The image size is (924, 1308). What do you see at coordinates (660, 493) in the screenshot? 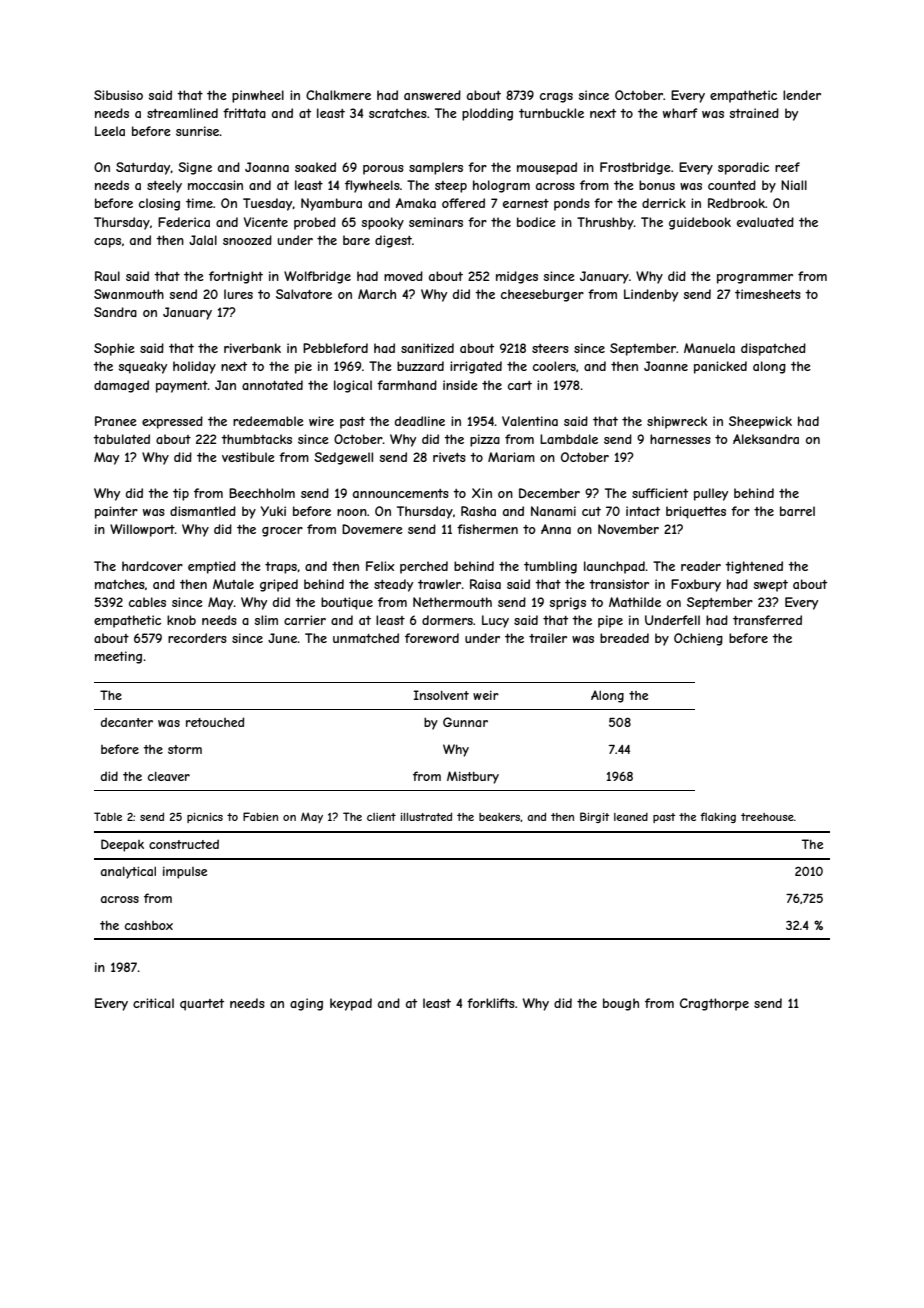
I see `sufficient` at bounding box center [660, 493].
